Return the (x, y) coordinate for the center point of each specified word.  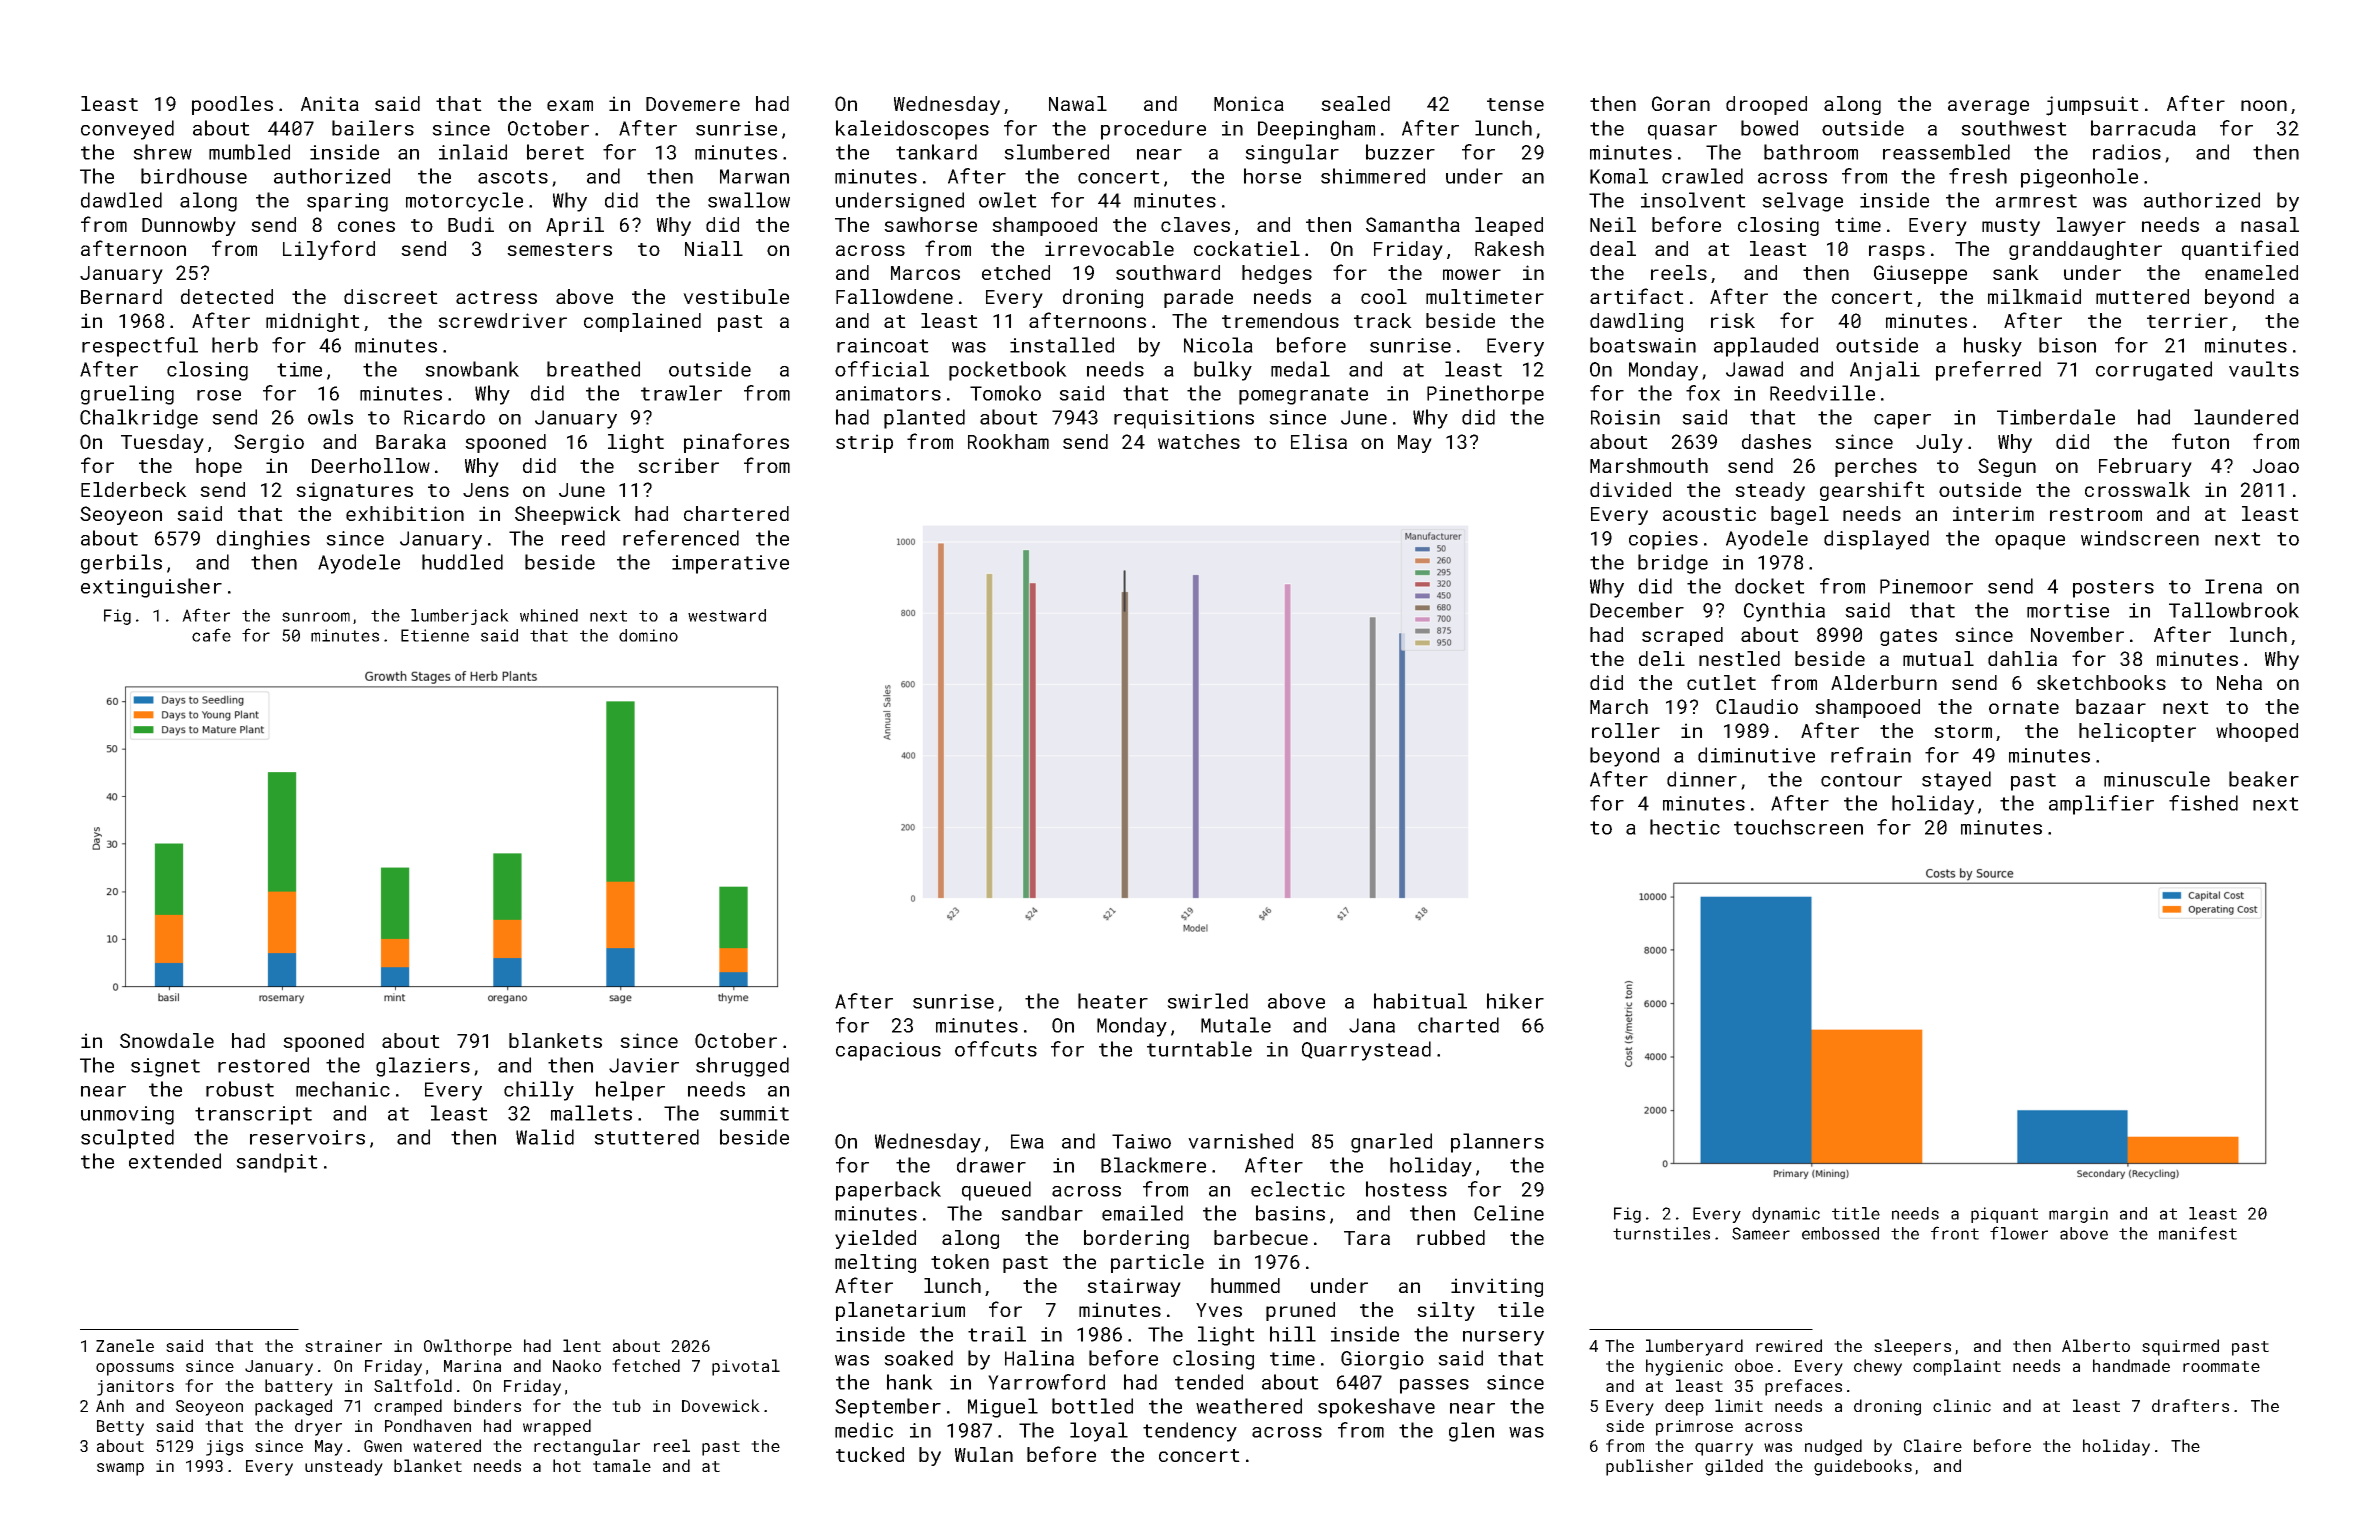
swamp (120, 1469)
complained (642, 322)
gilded (1734, 1467)
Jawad (1754, 369)
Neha (2239, 682)
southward (1168, 272)
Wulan (984, 1454)
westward (727, 615)
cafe (211, 635)
